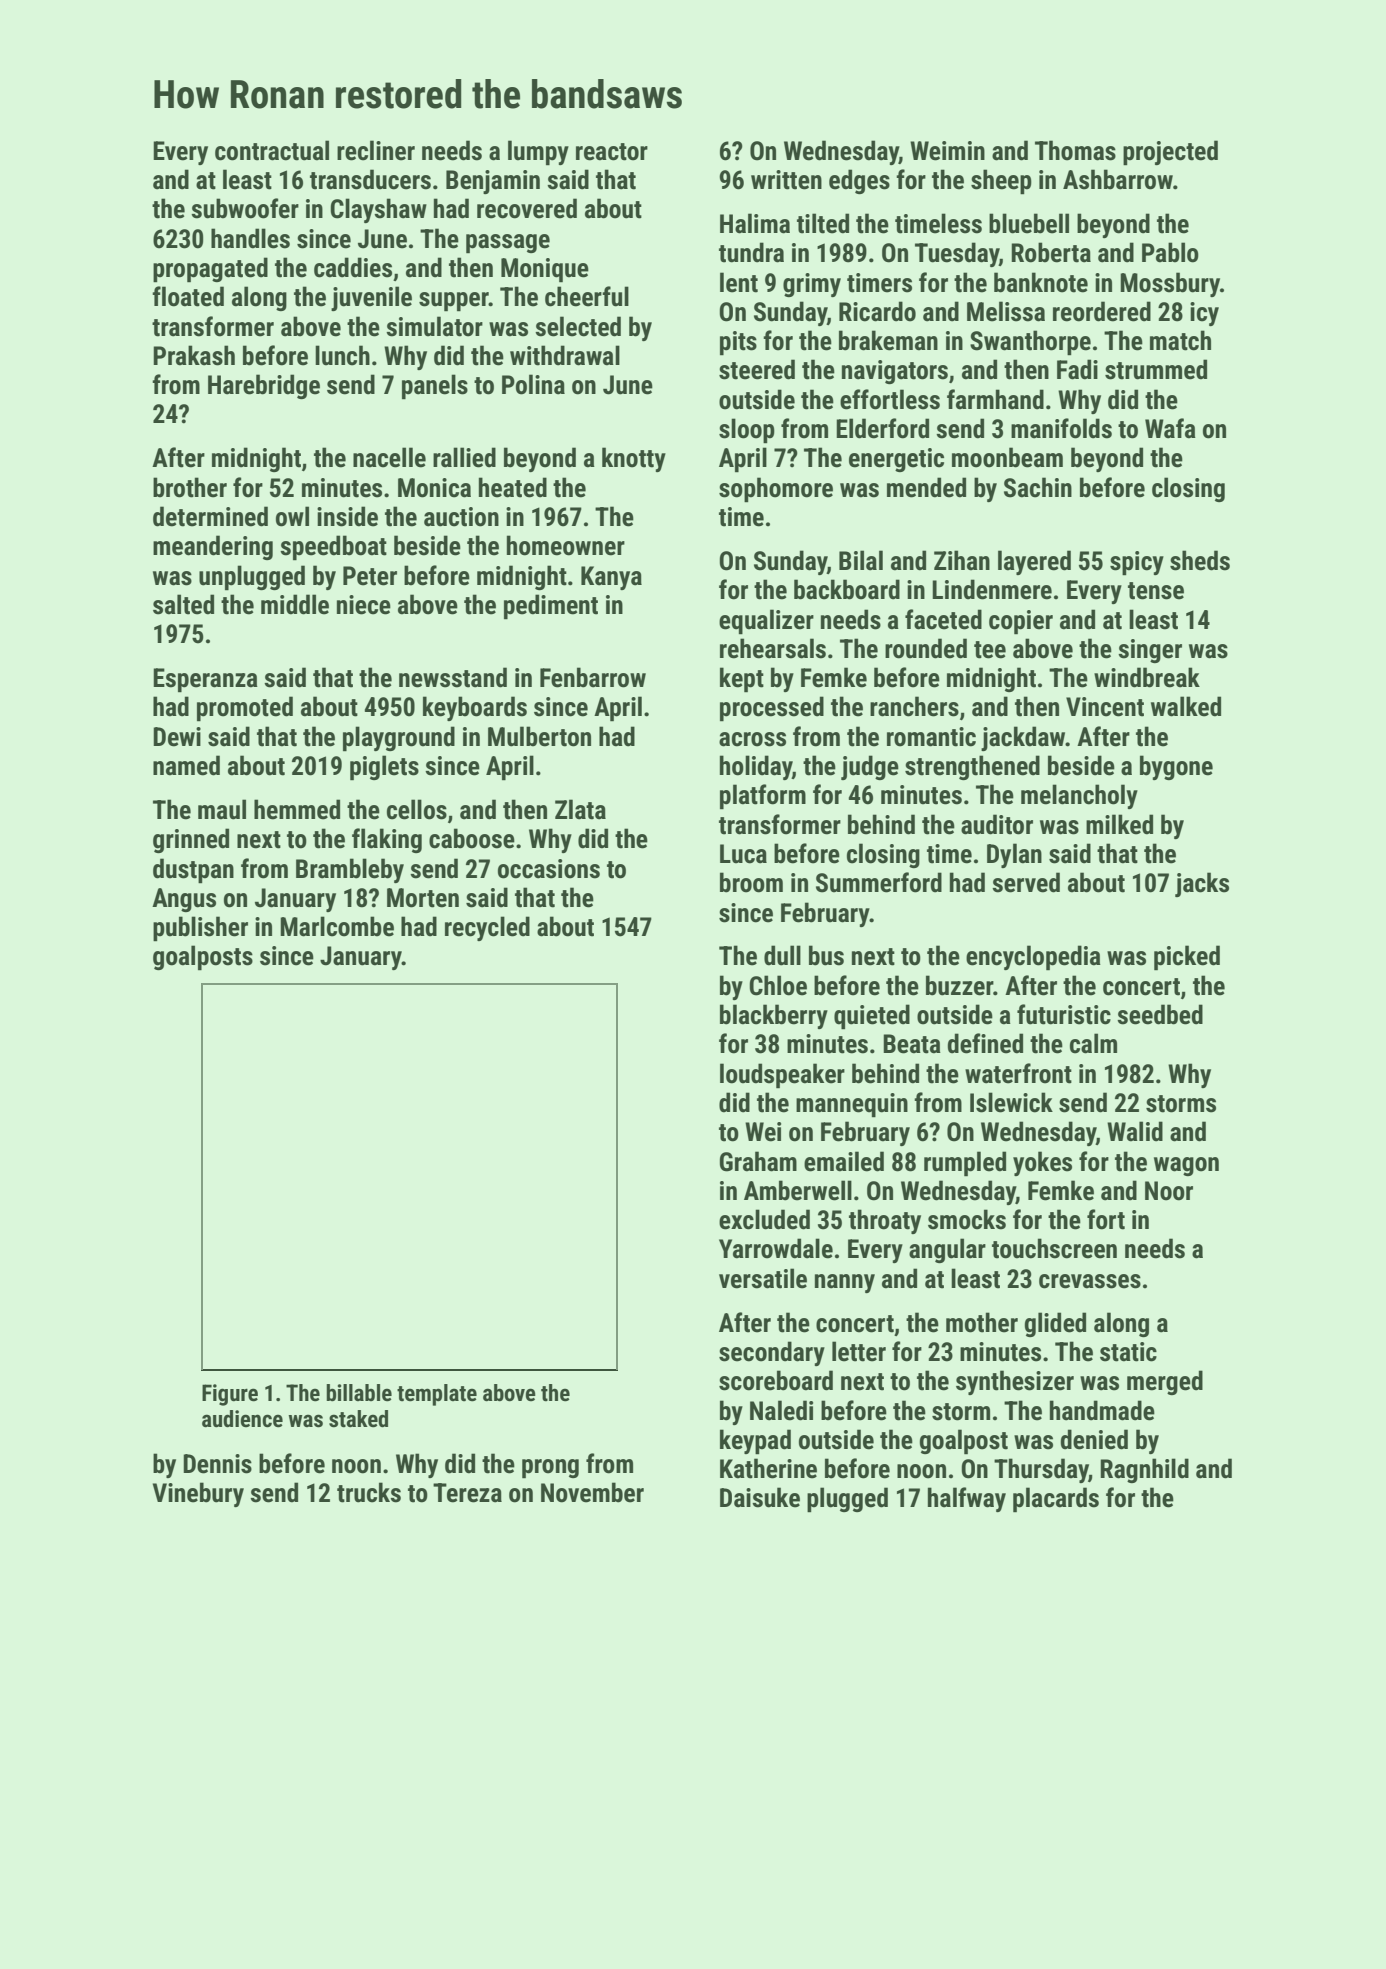  I want to click on Vincent, so click(1105, 707).
